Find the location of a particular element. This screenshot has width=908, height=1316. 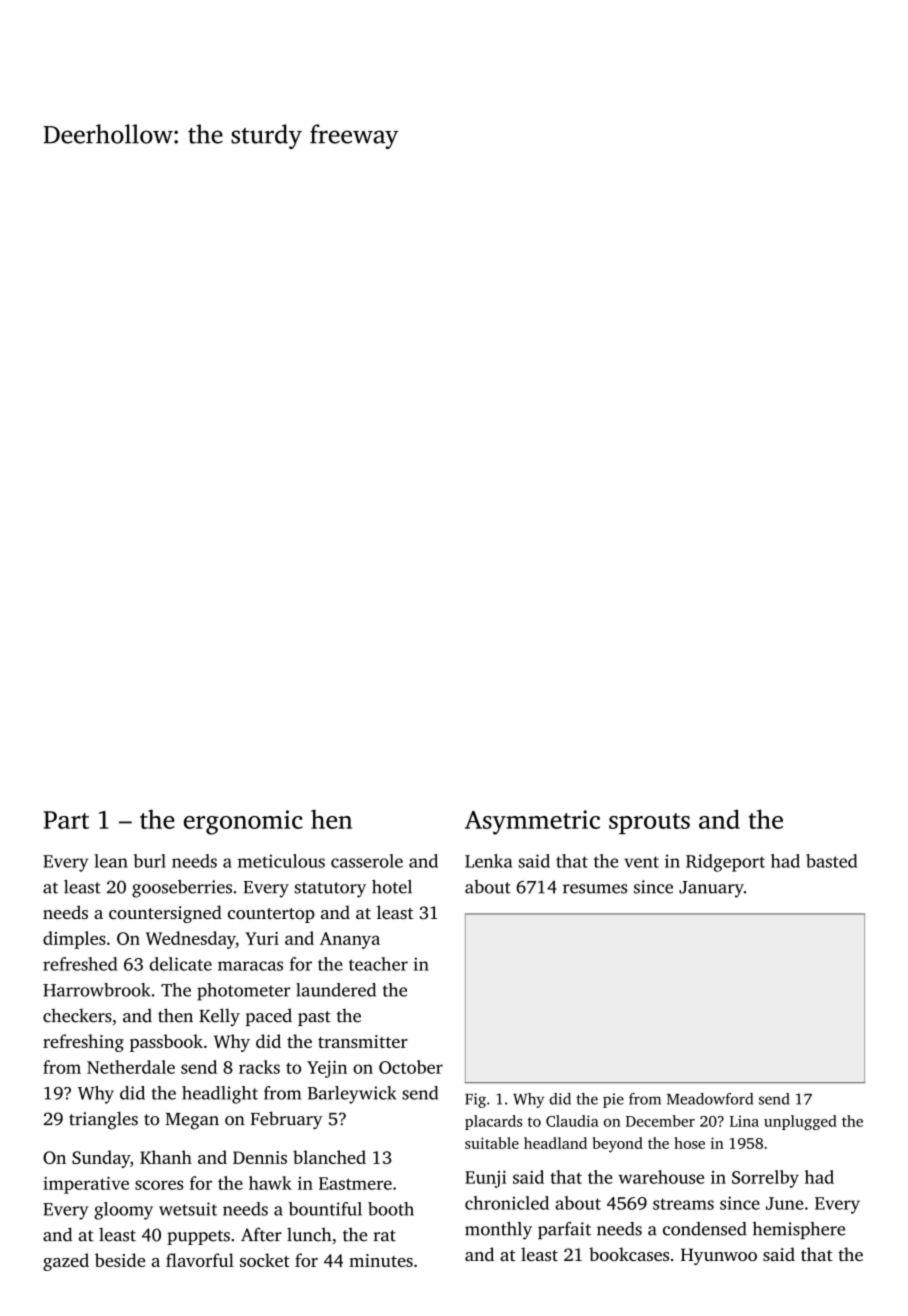

Eunji is located at coordinates (486, 1179).
